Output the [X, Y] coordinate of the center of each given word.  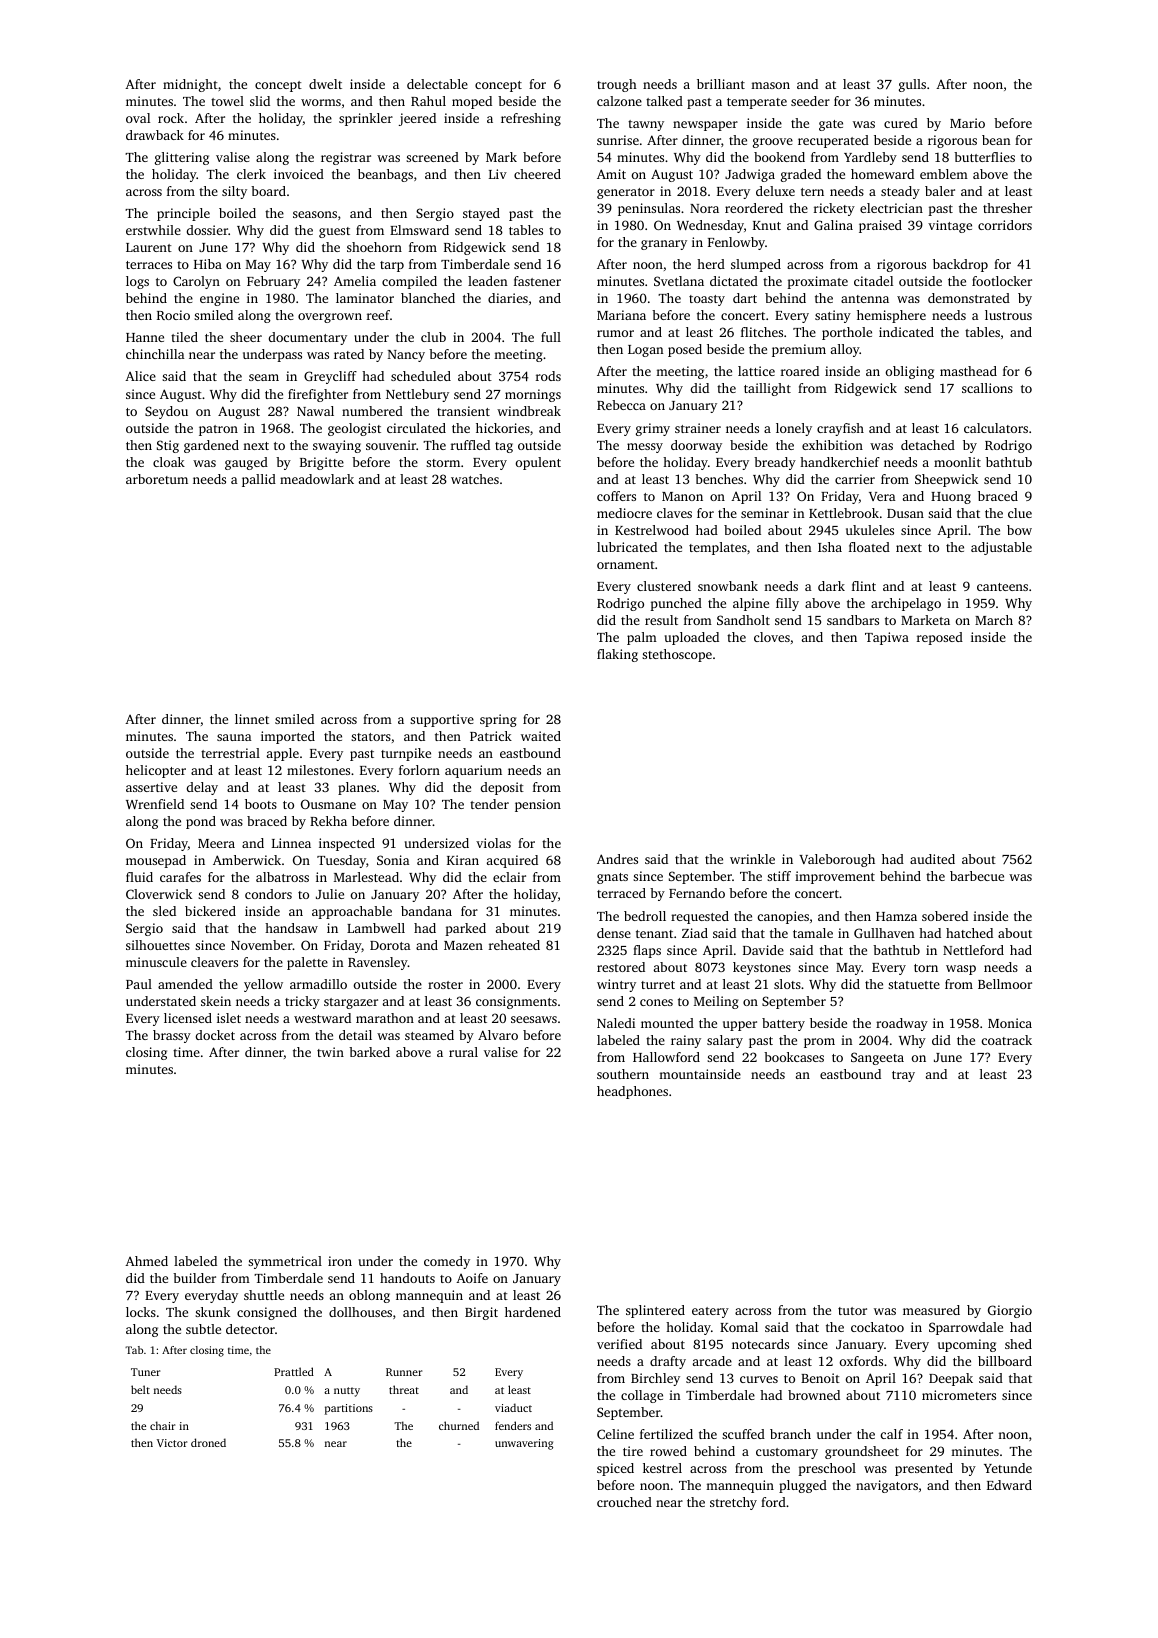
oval [138, 118]
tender [489, 804]
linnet [252, 719]
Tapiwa [887, 638]
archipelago [906, 604]
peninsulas [649, 209]
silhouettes [158, 945]
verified [619, 1344]
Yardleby [870, 158]
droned [208, 1442]
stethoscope [677, 655]
